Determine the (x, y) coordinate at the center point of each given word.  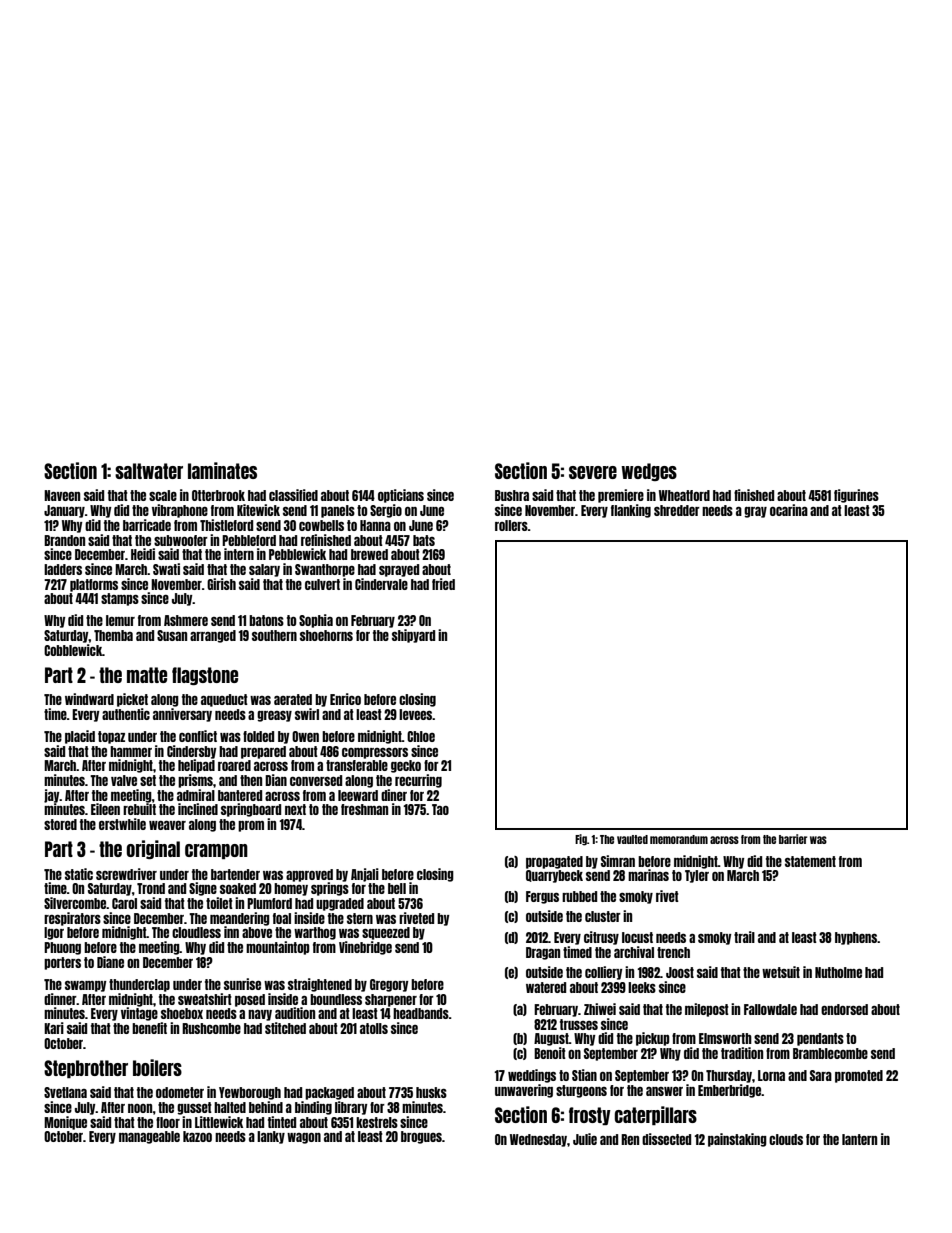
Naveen (62, 495)
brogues (421, 1137)
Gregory (389, 985)
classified (293, 495)
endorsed (844, 1009)
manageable (149, 1137)
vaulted (632, 839)
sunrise (242, 984)
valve (124, 780)
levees (416, 714)
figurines (856, 496)
